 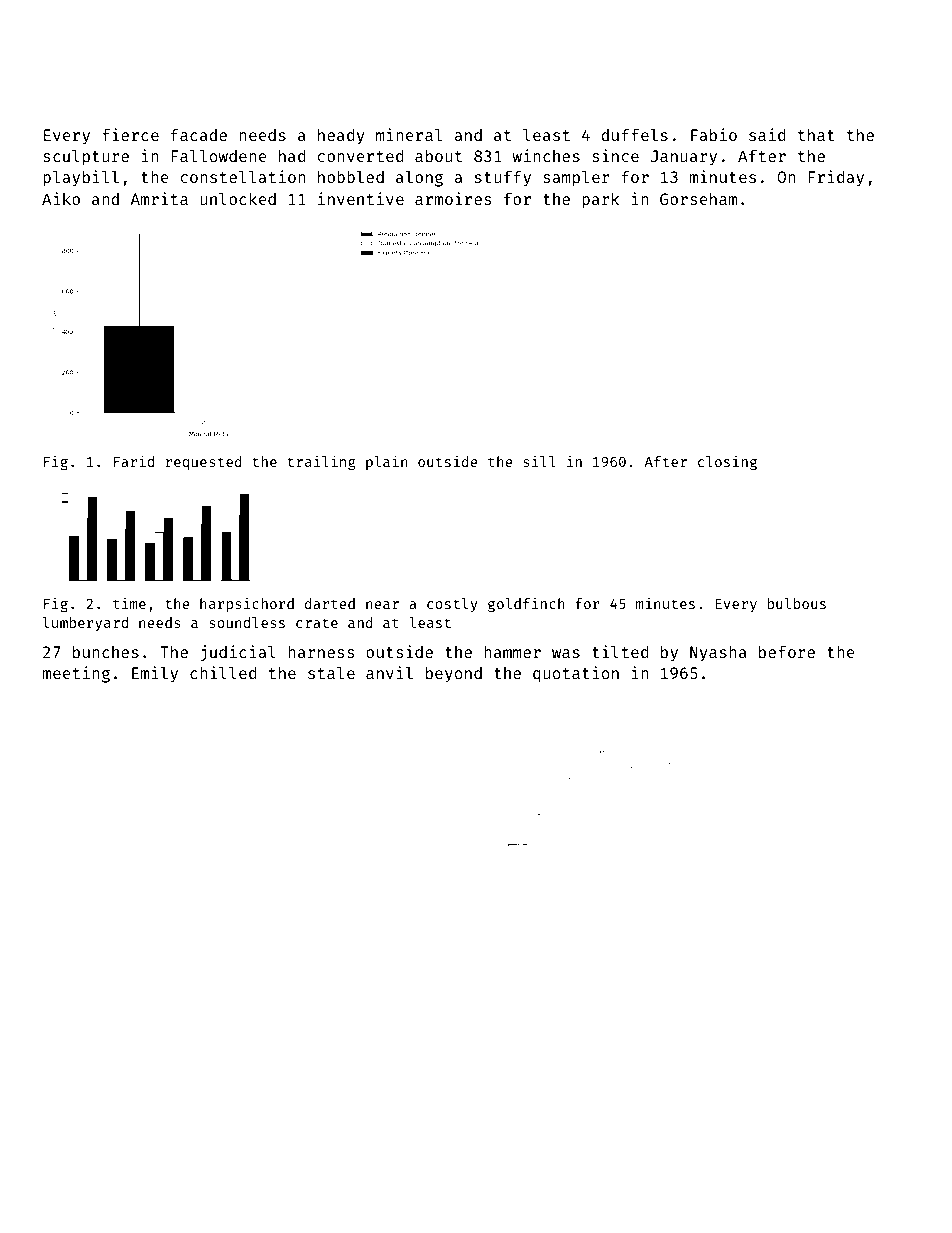 What do you see at coordinates (727, 462) in the screenshot?
I see `closing` at bounding box center [727, 462].
